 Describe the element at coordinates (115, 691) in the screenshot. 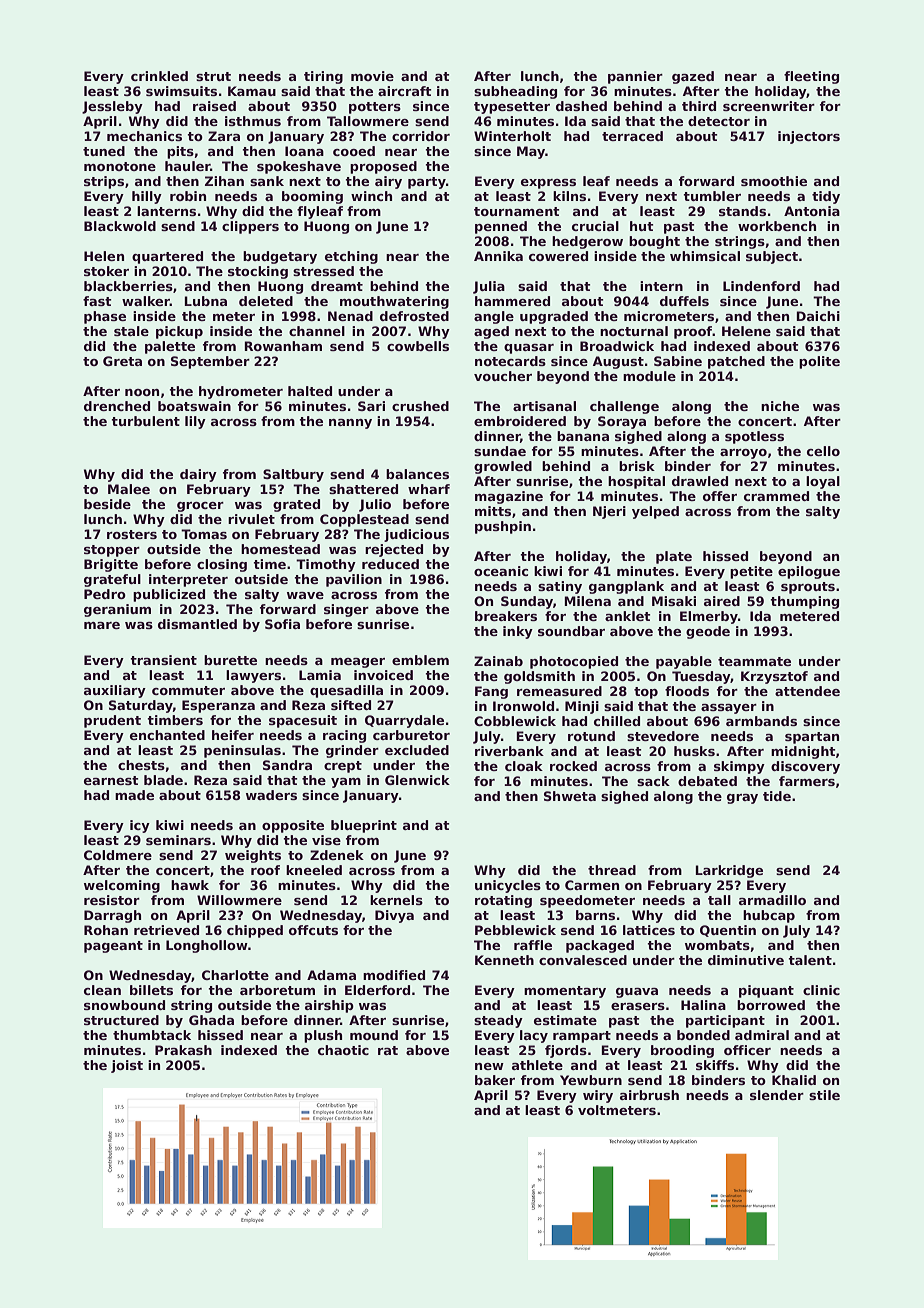

I see `auxiliary` at that location.
